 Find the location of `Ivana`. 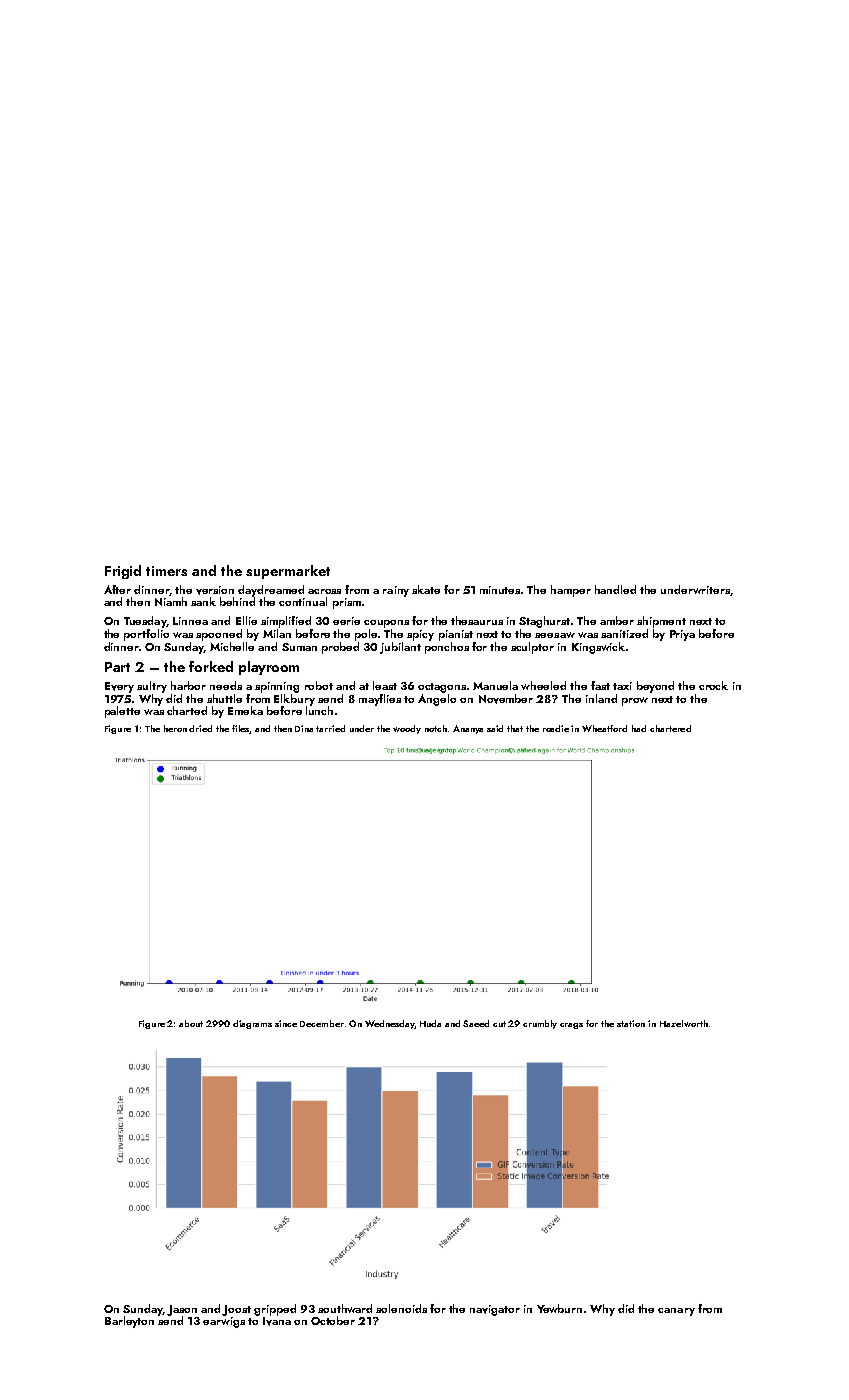

Ivana is located at coordinates (277, 1321).
